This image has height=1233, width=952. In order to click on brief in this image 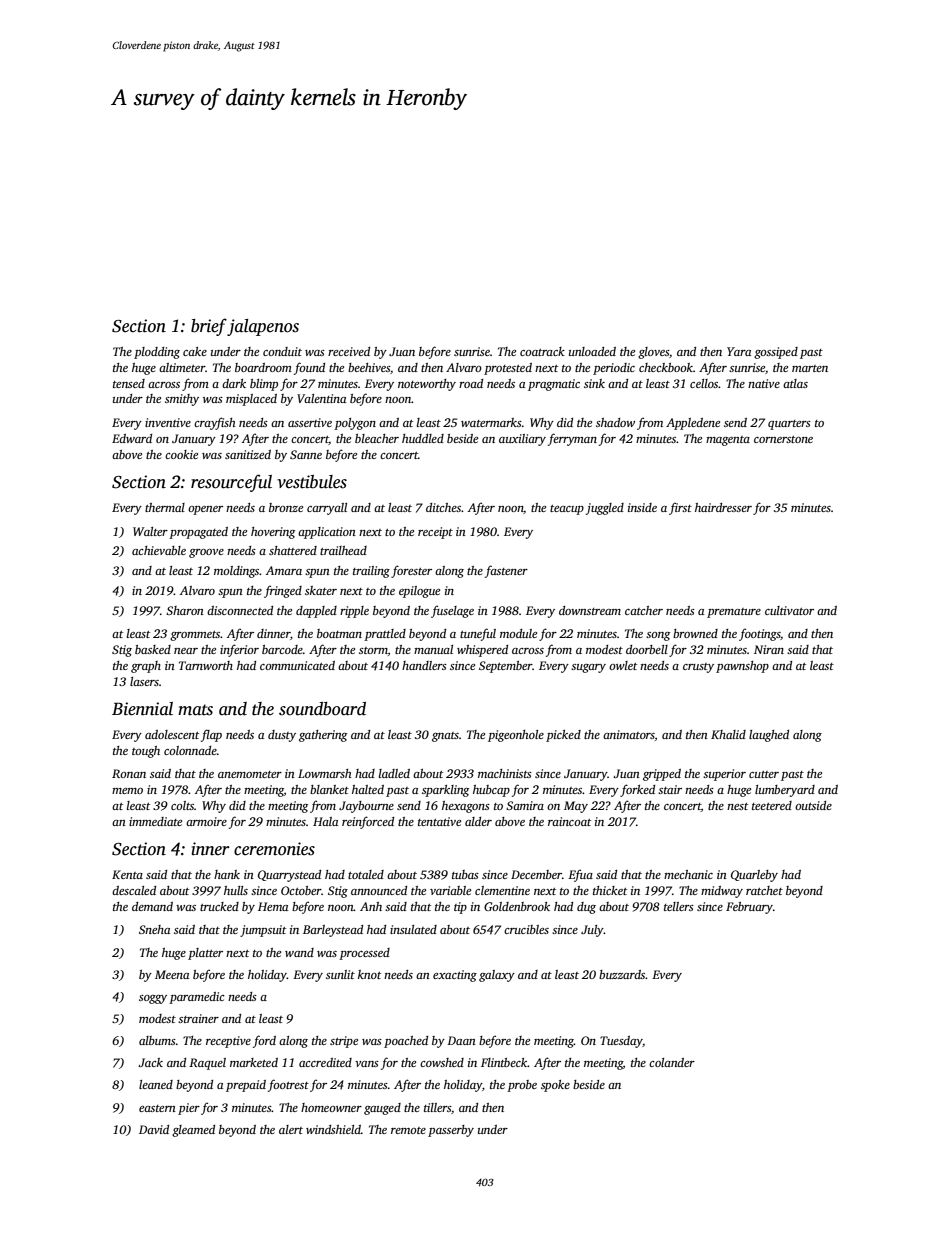, I will do `click(209, 327)`.
